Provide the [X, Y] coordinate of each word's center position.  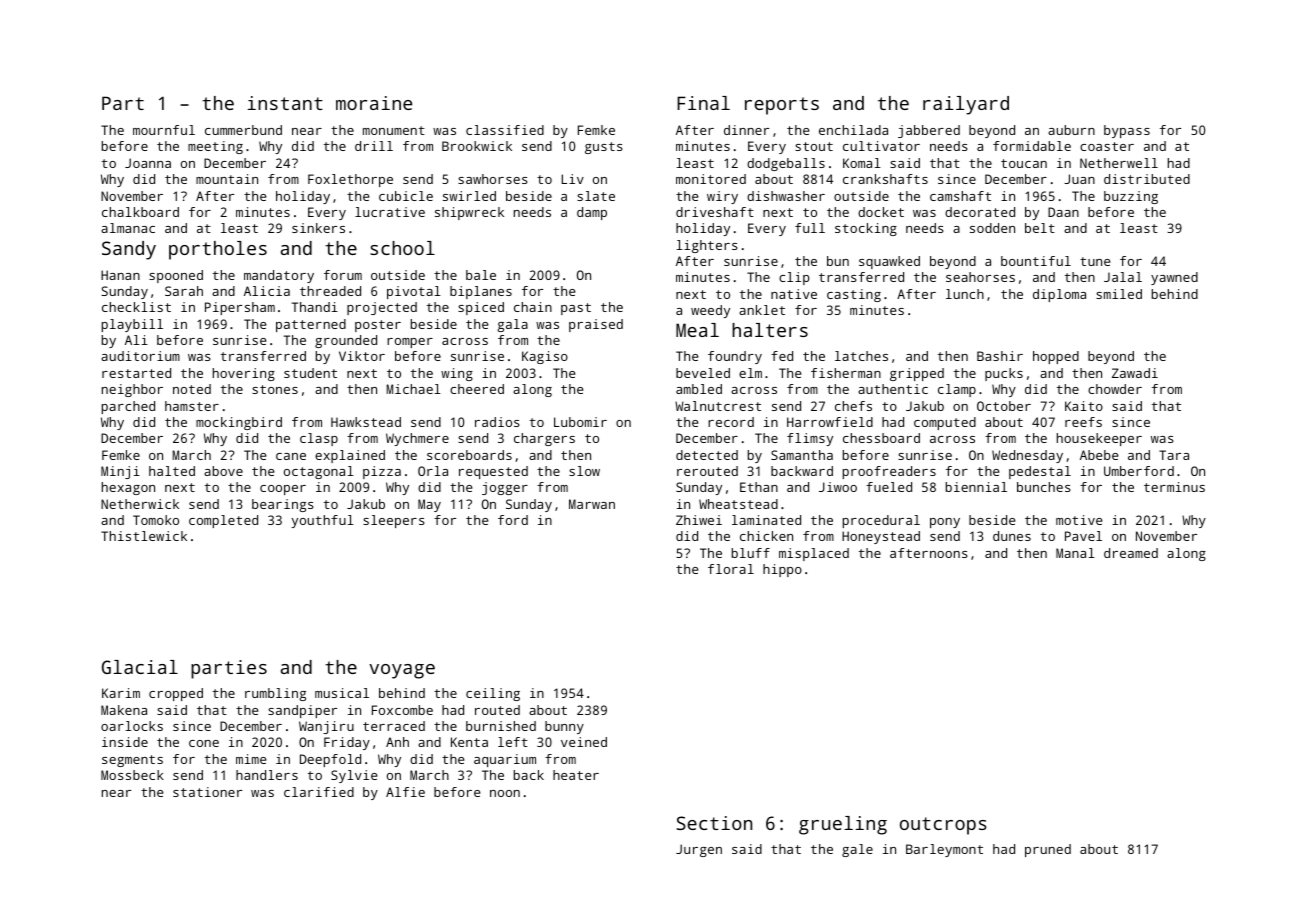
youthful [322, 521]
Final [703, 103]
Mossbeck [132, 775]
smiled [1119, 294]
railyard [966, 105]
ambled [699, 389]
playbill [132, 325]
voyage [402, 671]
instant [285, 103]
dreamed [1131, 553]
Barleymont [944, 850]
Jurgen [699, 850]
